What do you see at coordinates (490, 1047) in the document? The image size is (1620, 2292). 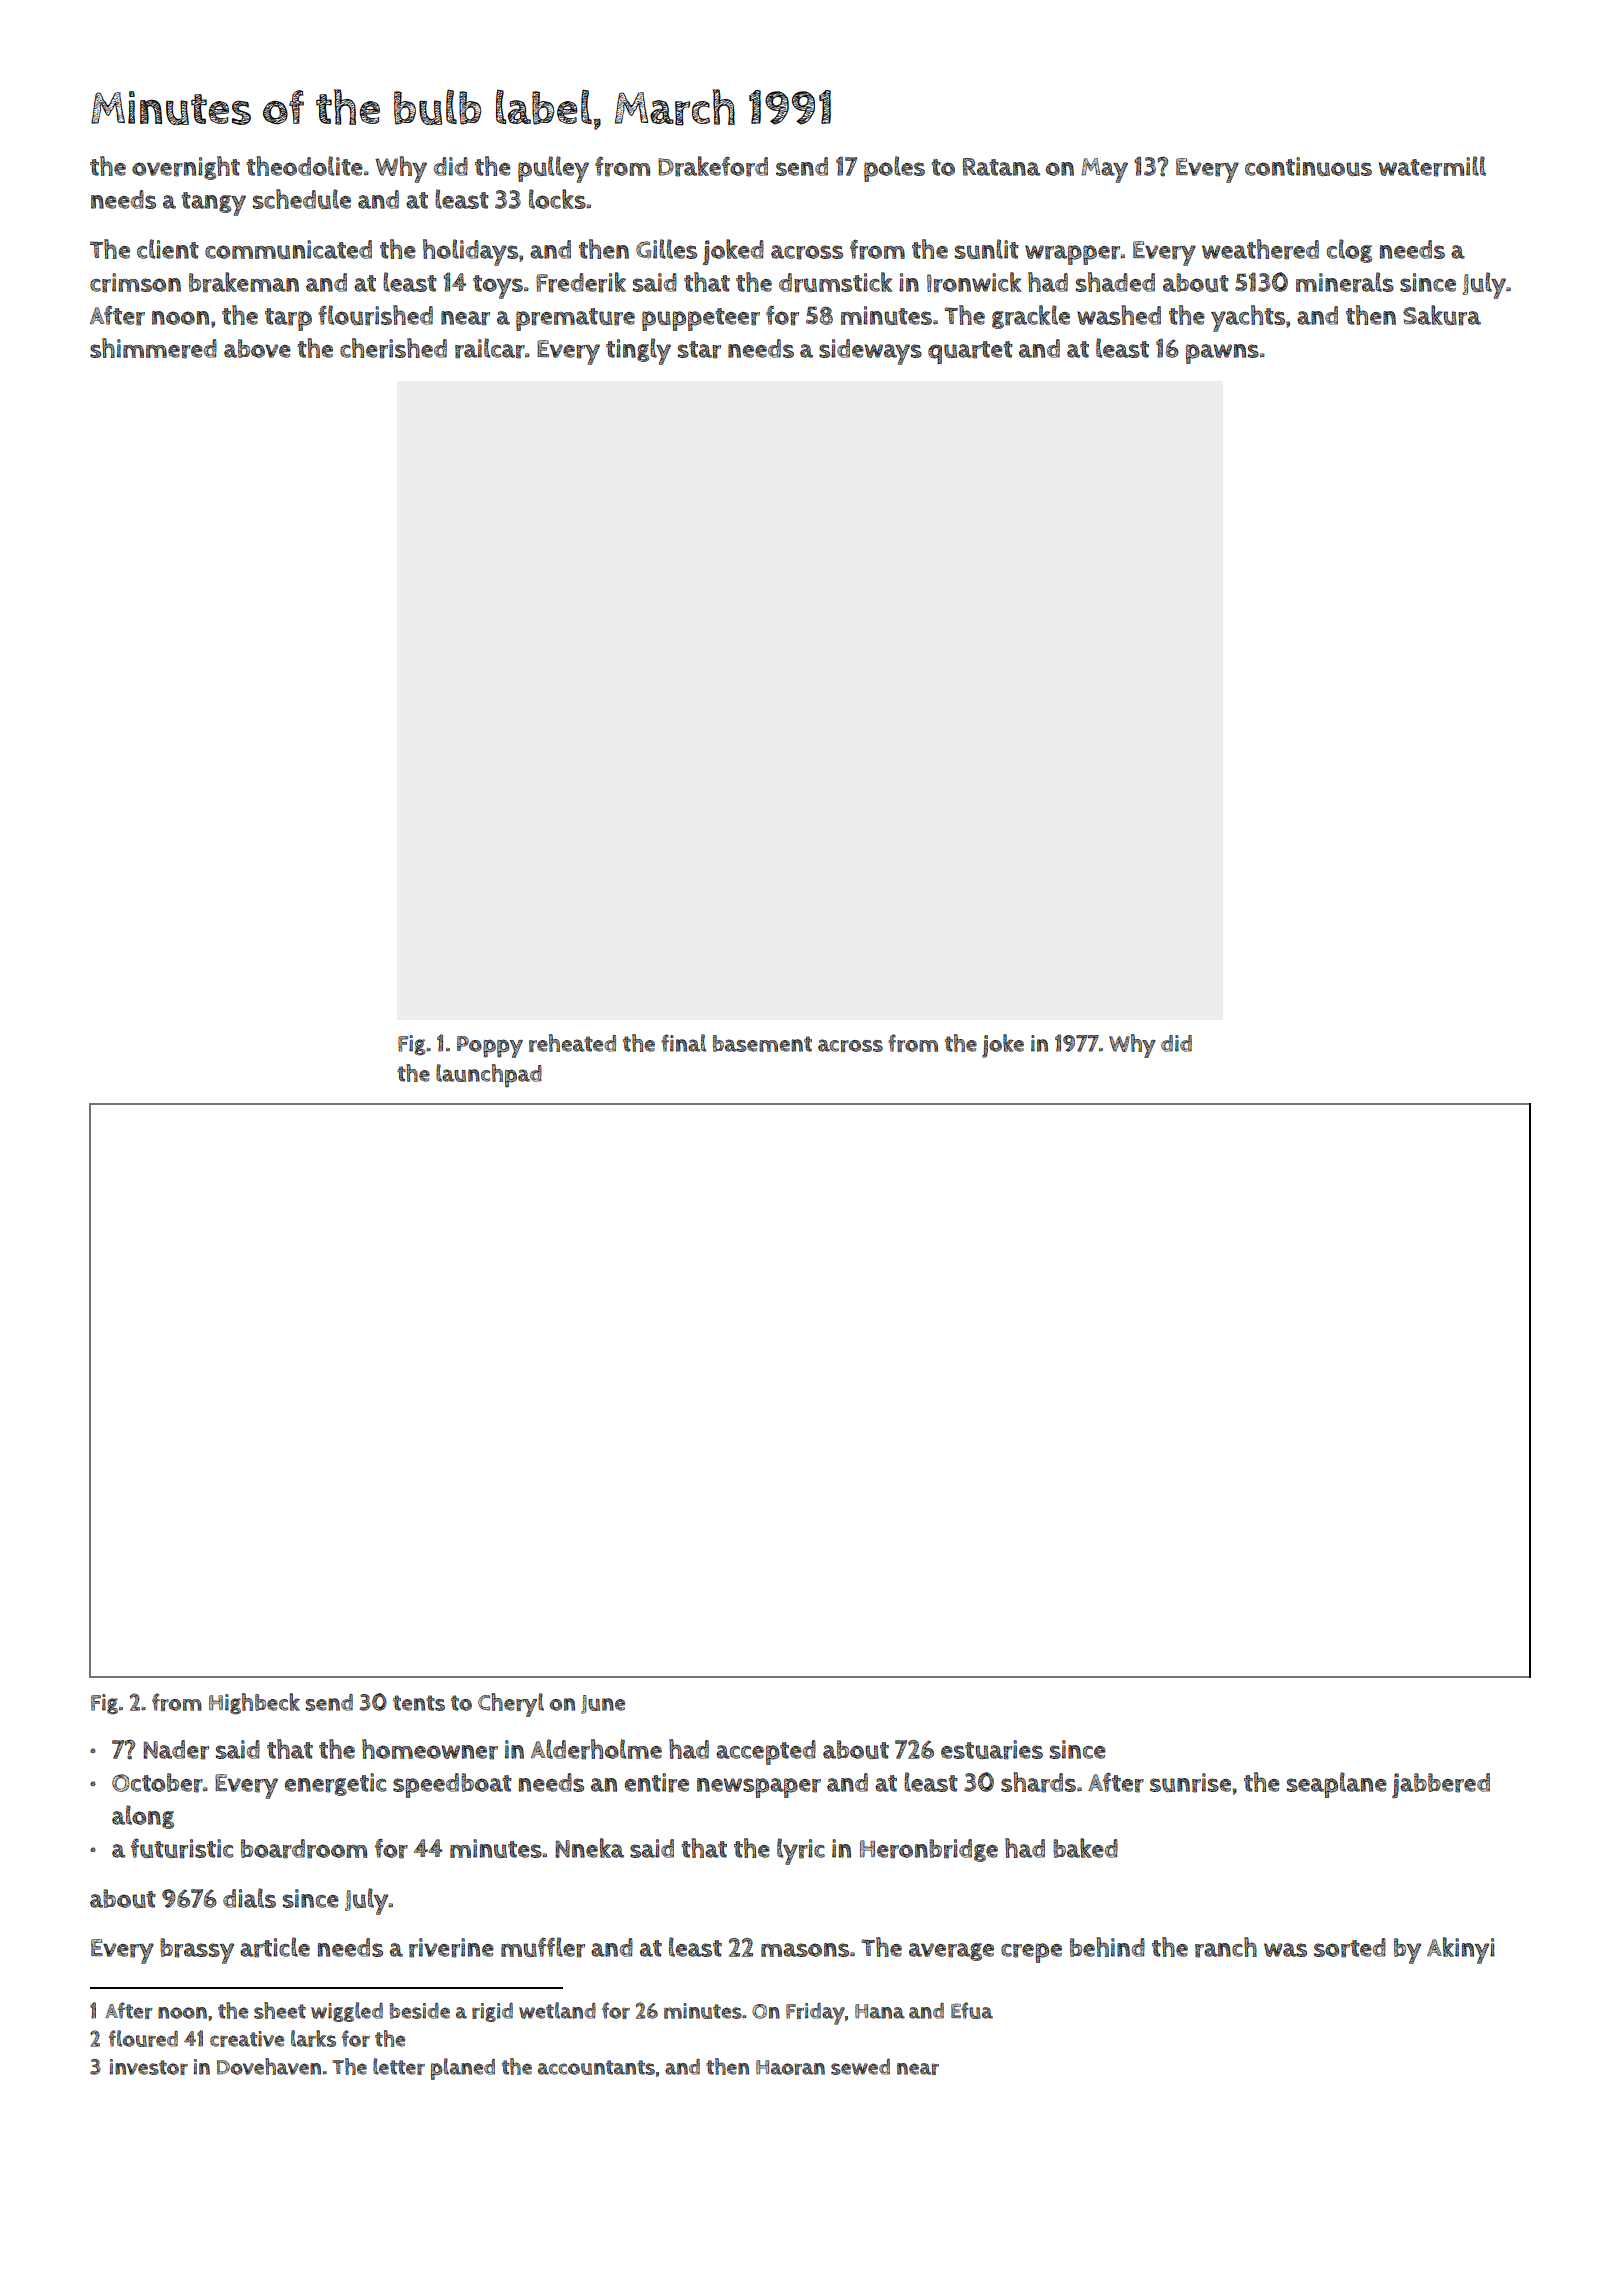 I see `Poppy` at bounding box center [490, 1047].
